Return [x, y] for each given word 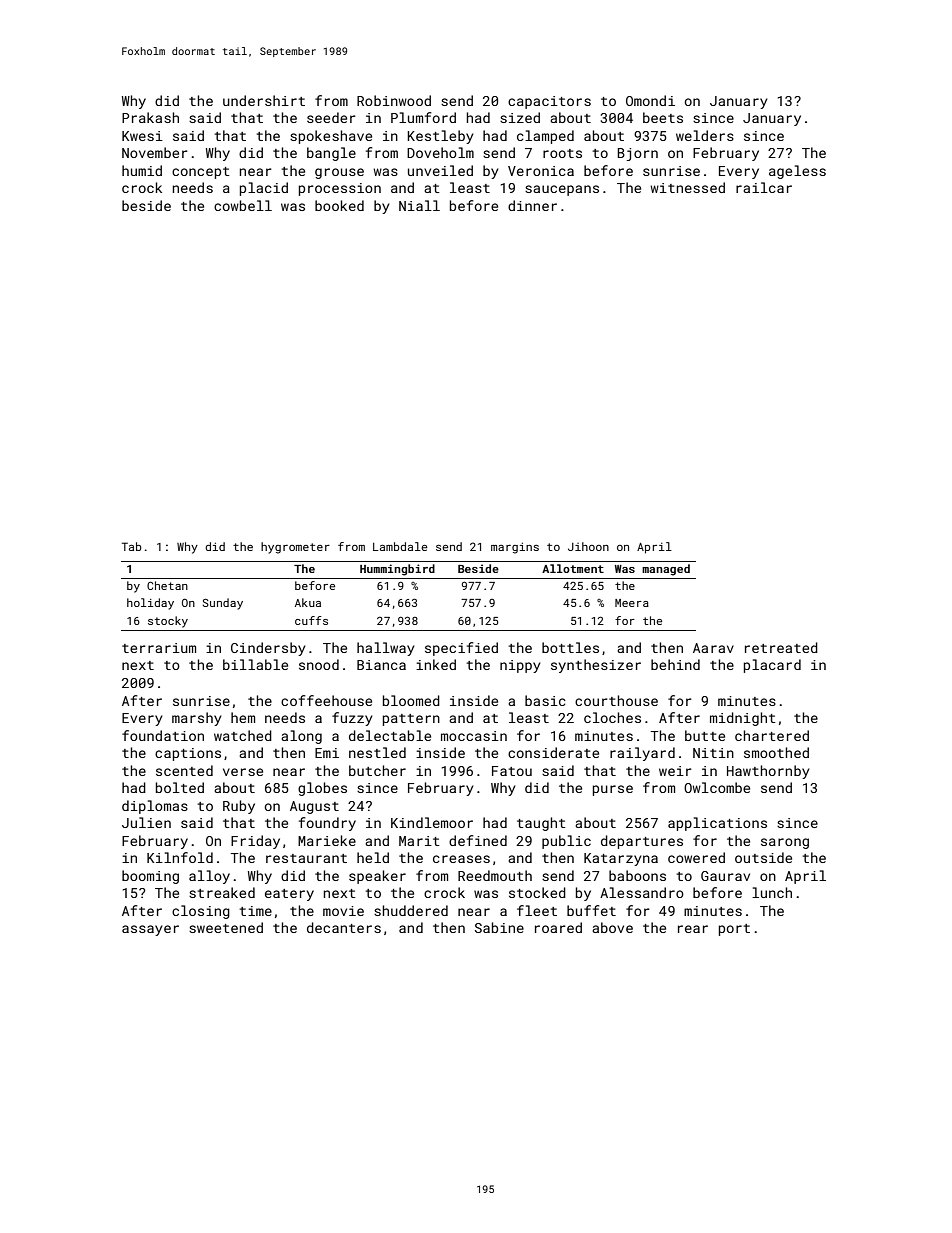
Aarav [713, 648]
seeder [331, 117]
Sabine [499, 927]
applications [717, 824]
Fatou [512, 771]
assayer [150, 930]
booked [339, 205]
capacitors [549, 102]
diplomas [155, 807]
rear [693, 929]
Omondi [650, 100]
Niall [419, 205]
